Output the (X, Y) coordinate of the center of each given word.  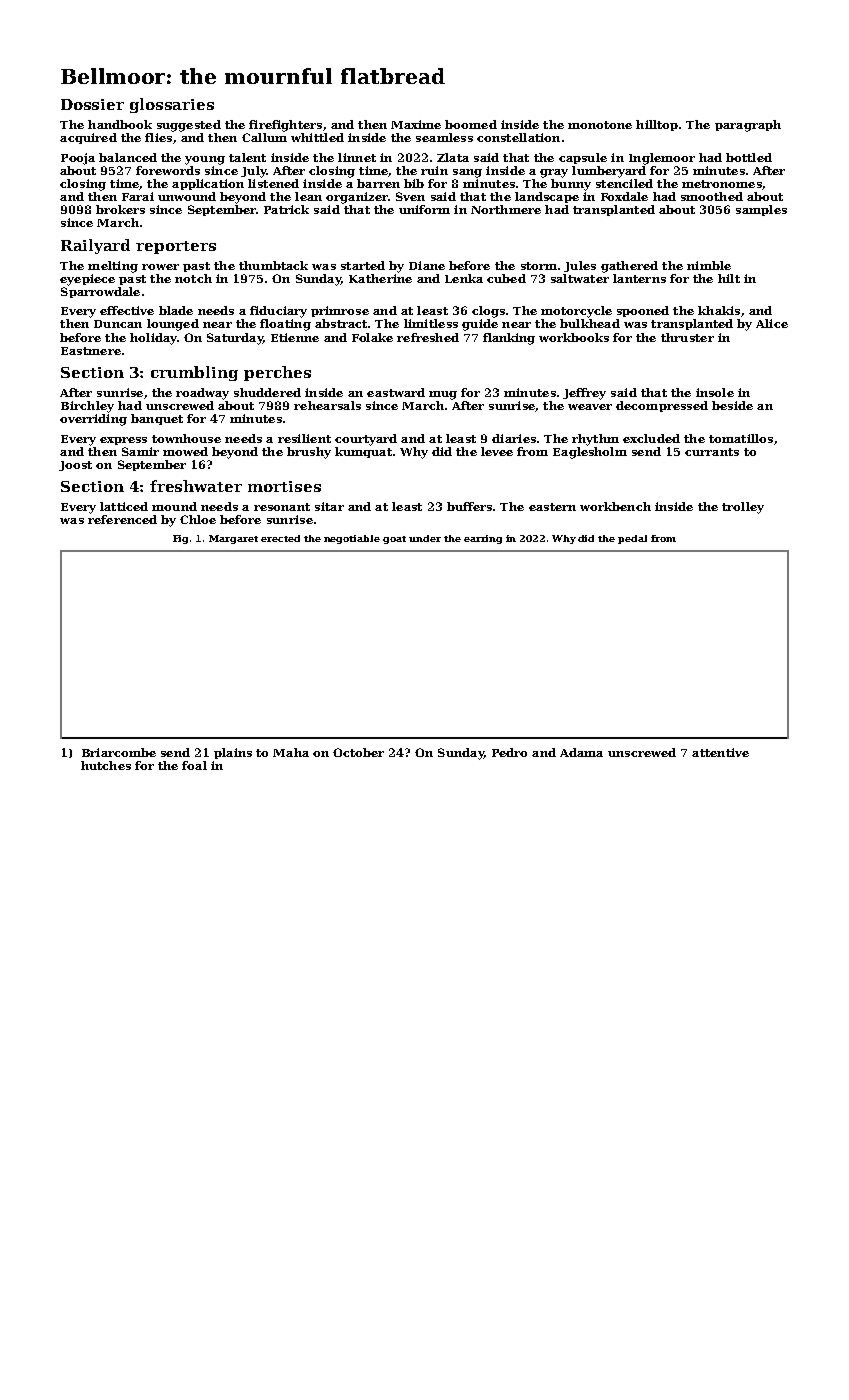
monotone (600, 125)
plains (233, 753)
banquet (157, 419)
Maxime (416, 124)
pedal (632, 539)
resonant (282, 507)
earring (483, 539)
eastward (396, 392)
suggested (189, 126)
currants (712, 452)
